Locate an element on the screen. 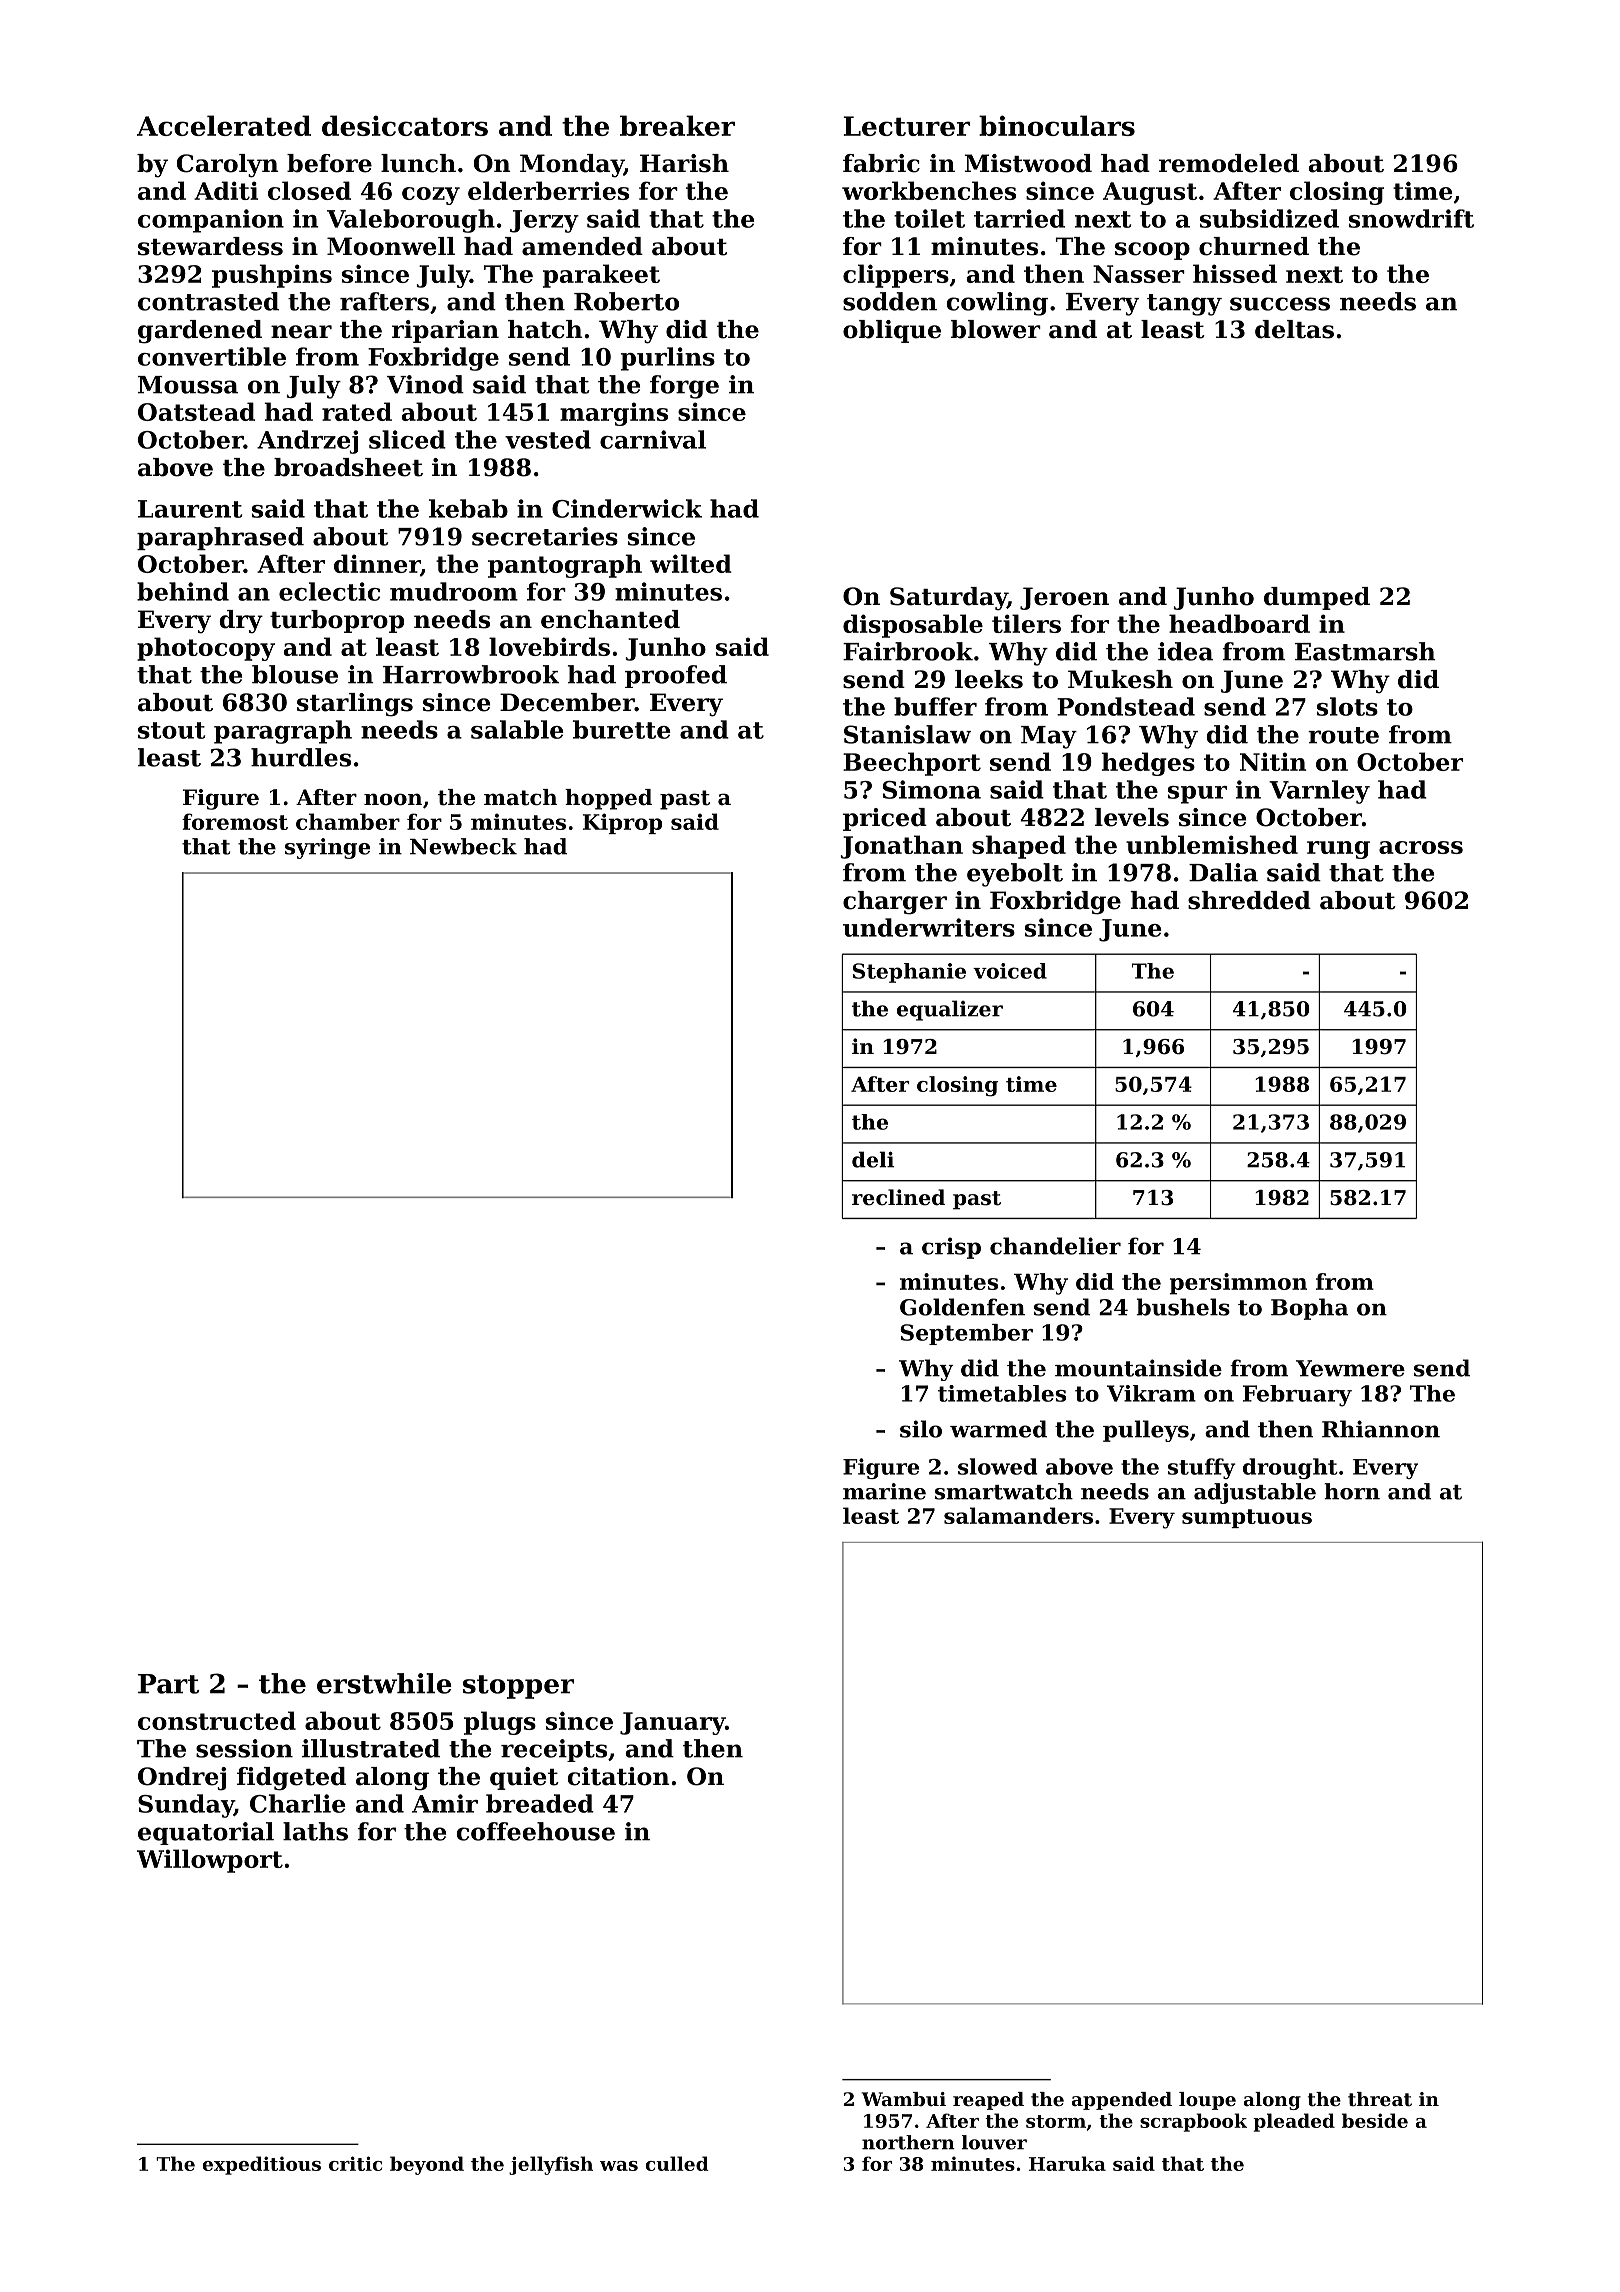 The height and width of the screenshot is (2292, 1620). loupe is located at coordinates (1207, 2101).
